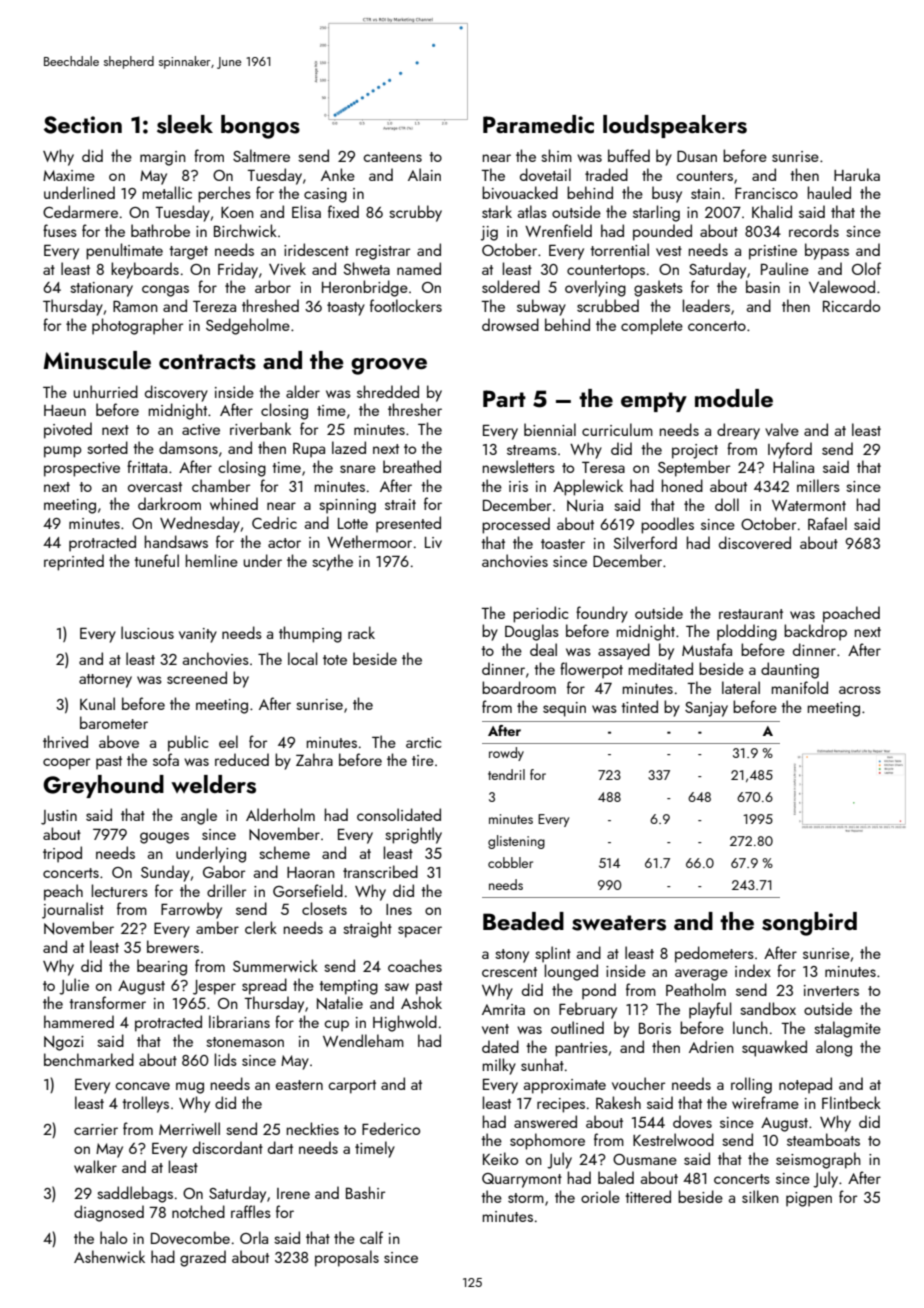 This document has width=924, height=1308. What do you see at coordinates (95, 1166) in the document?
I see `walker` at bounding box center [95, 1166].
